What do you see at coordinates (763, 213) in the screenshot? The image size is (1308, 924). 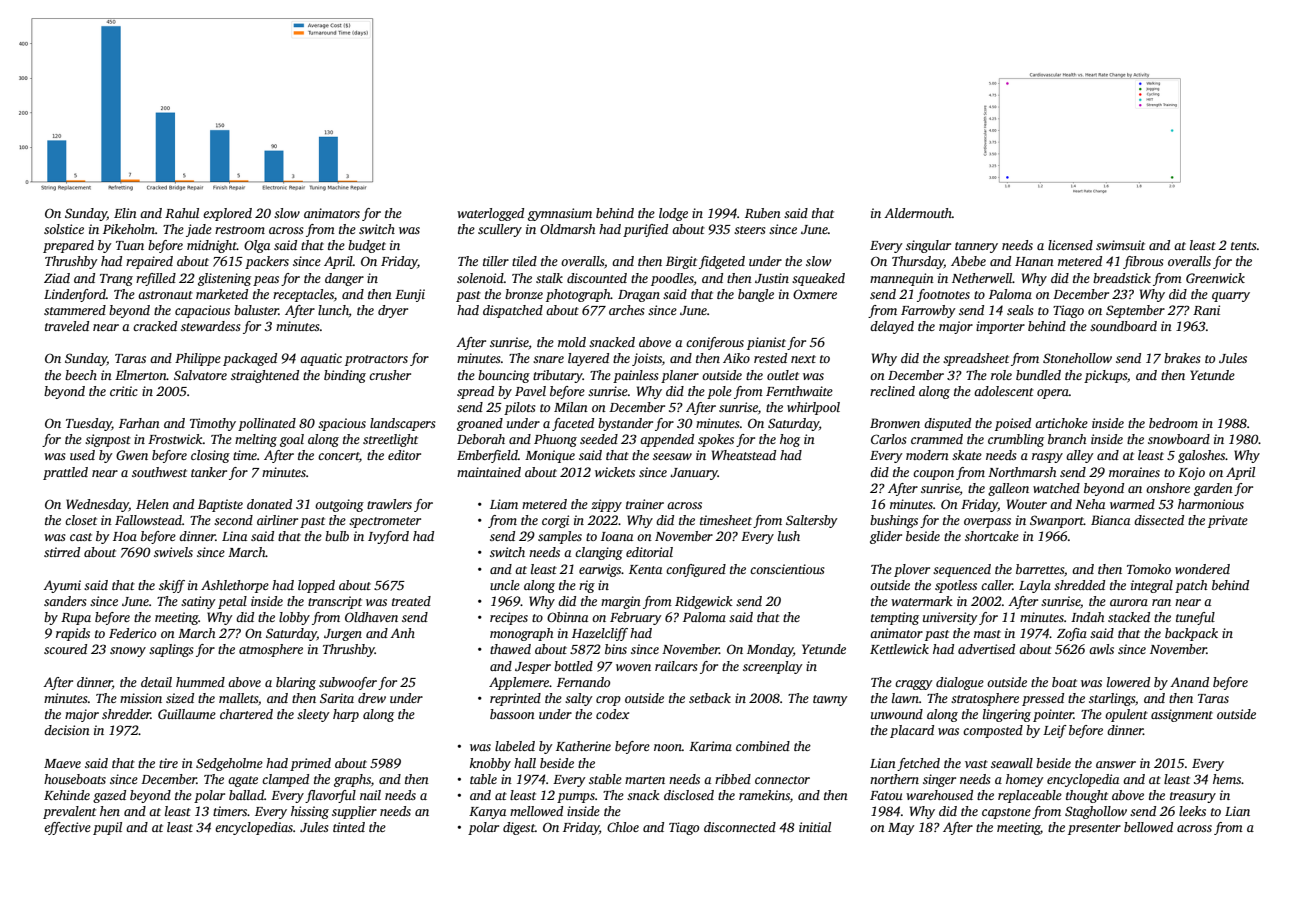 I see `Ruben` at bounding box center [763, 213].
